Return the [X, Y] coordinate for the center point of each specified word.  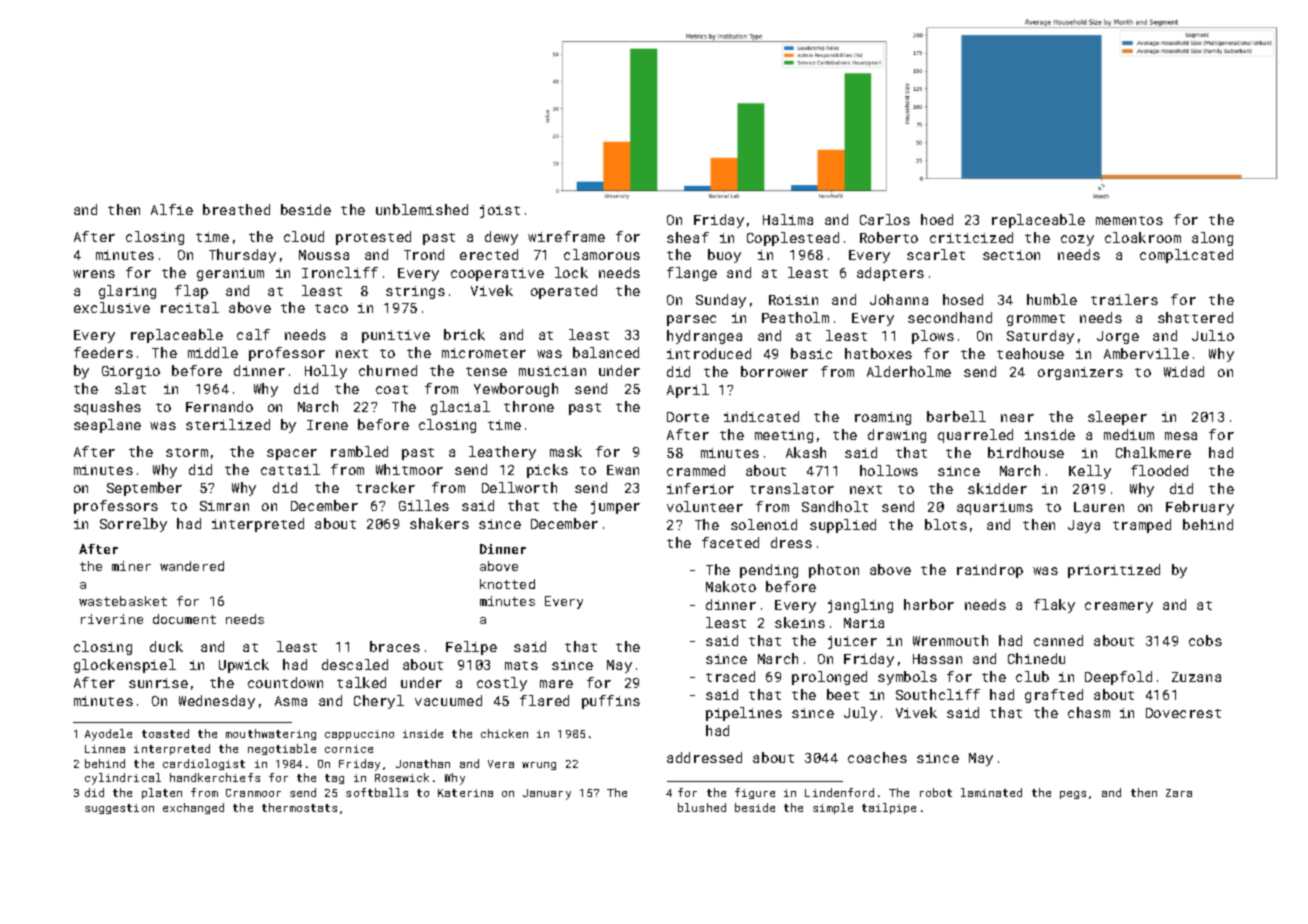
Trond [424, 254]
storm [187, 452]
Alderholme [909, 371]
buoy [724, 256]
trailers [1124, 299]
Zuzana [1196, 677]
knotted [507, 584]
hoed [937, 219]
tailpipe [889, 808]
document [184, 619]
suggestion [119, 809]
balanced [606, 352]
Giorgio [131, 372]
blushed [702, 807]
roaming [883, 418]
